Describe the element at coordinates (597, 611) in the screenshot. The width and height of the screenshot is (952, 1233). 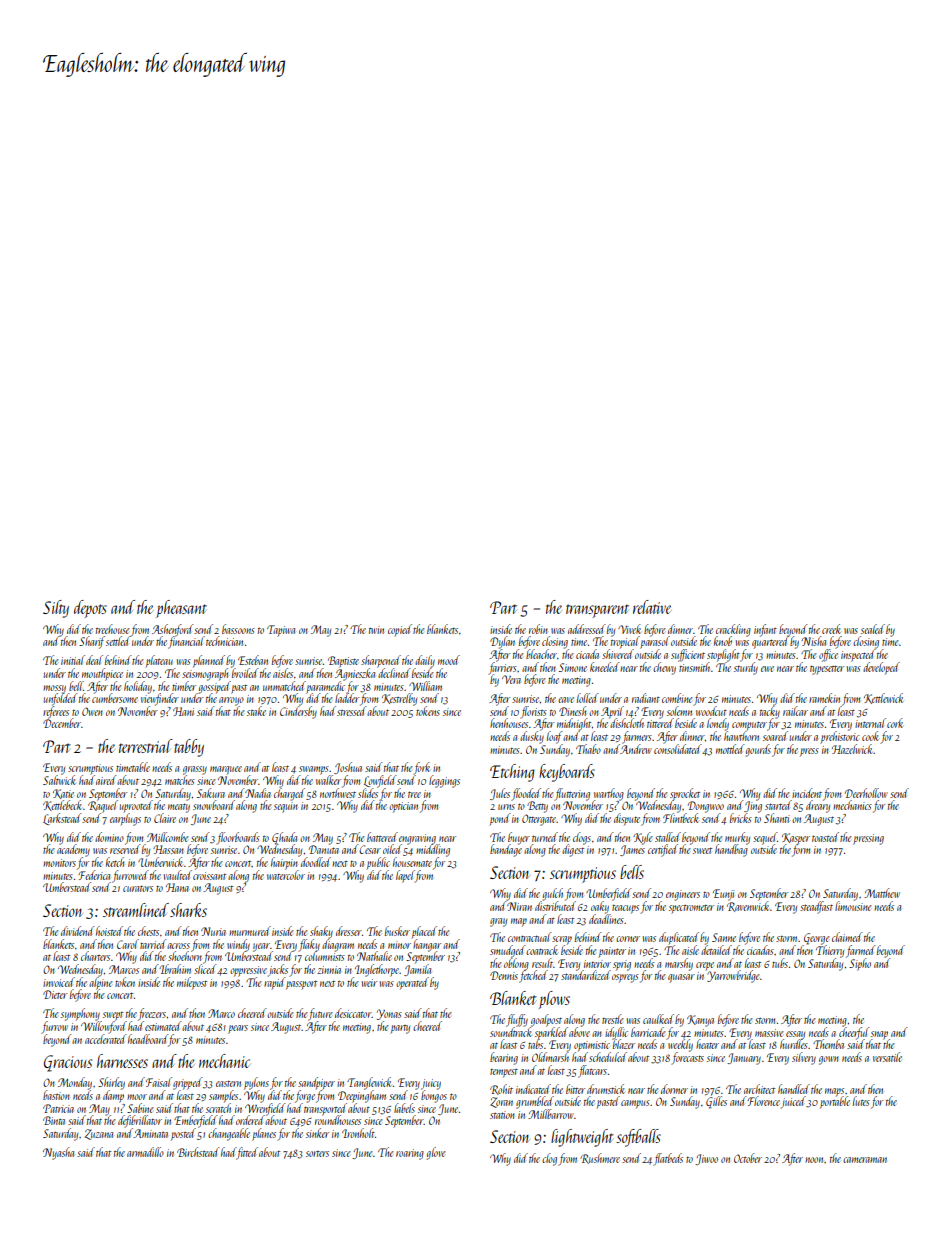
I see `transparent` at that location.
